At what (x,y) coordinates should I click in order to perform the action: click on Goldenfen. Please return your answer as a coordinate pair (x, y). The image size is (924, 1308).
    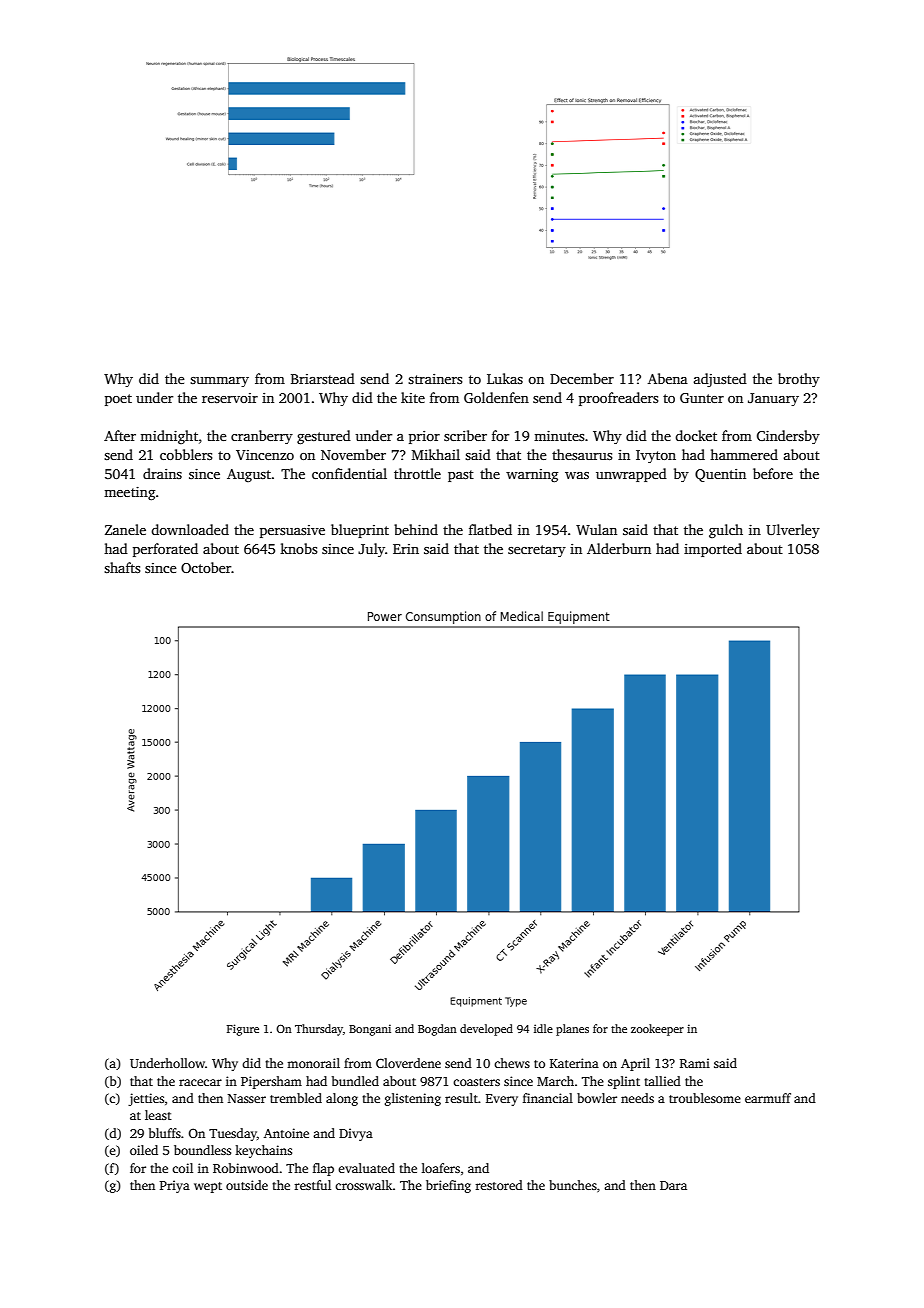
    Looking at the image, I should click on (496, 397).
